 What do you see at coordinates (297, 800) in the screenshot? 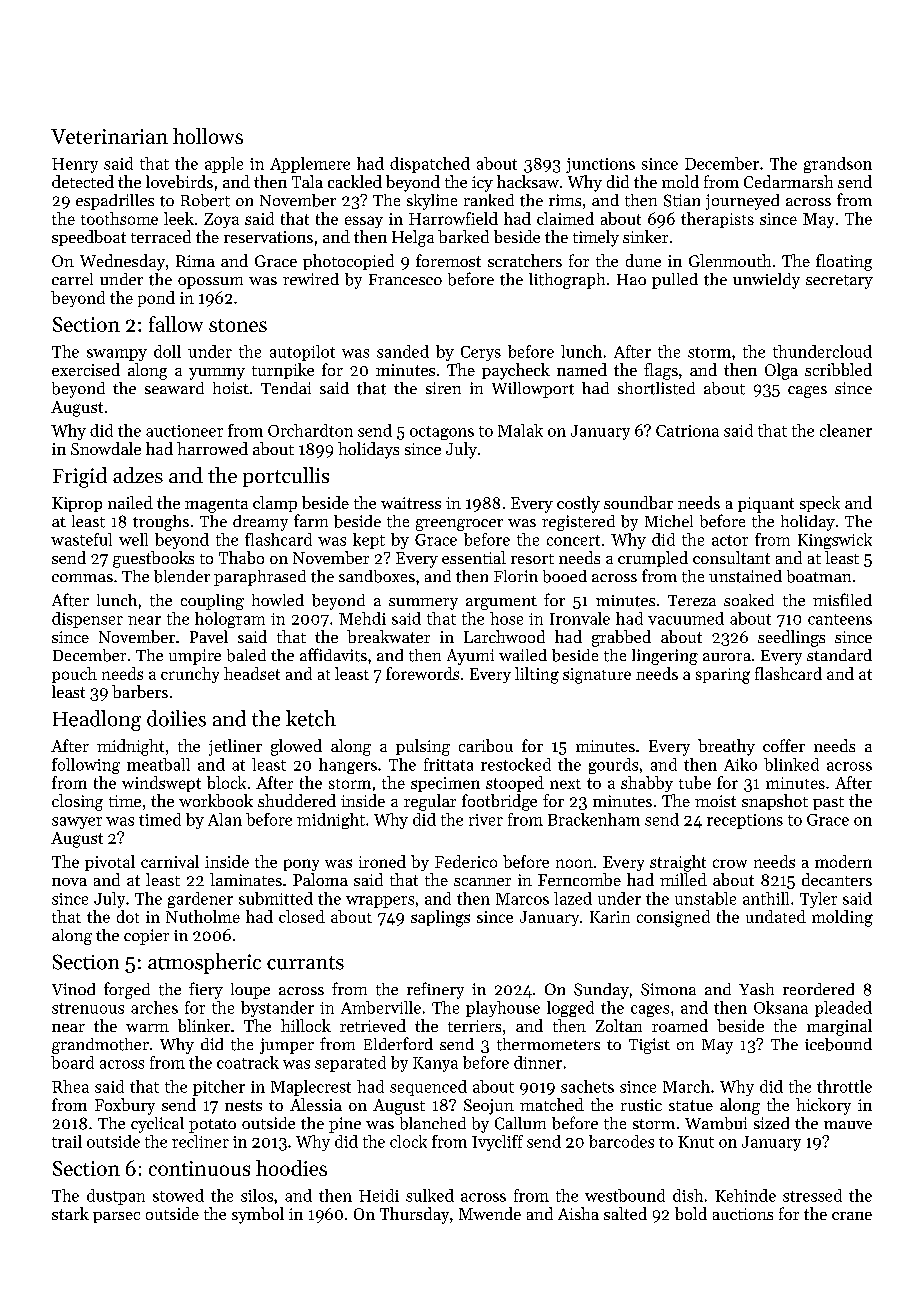
I see `shuddered` at bounding box center [297, 800].
